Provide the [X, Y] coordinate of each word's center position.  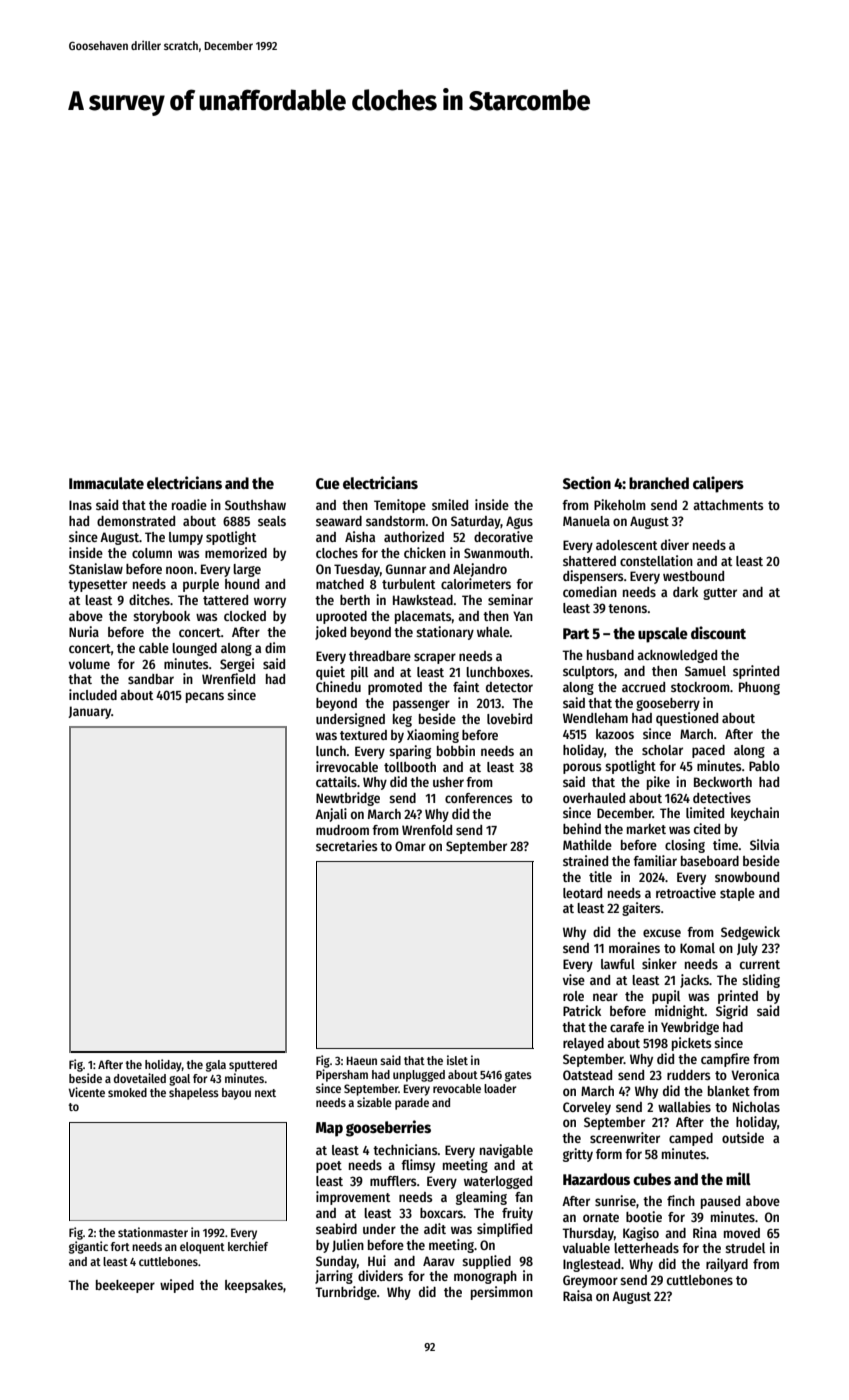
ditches [149, 599]
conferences [478, 798]
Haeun [361, 1060]
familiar [655, 860]
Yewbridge [690, 1028]
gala [216, 1066]
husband [610, 655]
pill [359, 673]
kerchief [248, 1246]
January [89, 712]
